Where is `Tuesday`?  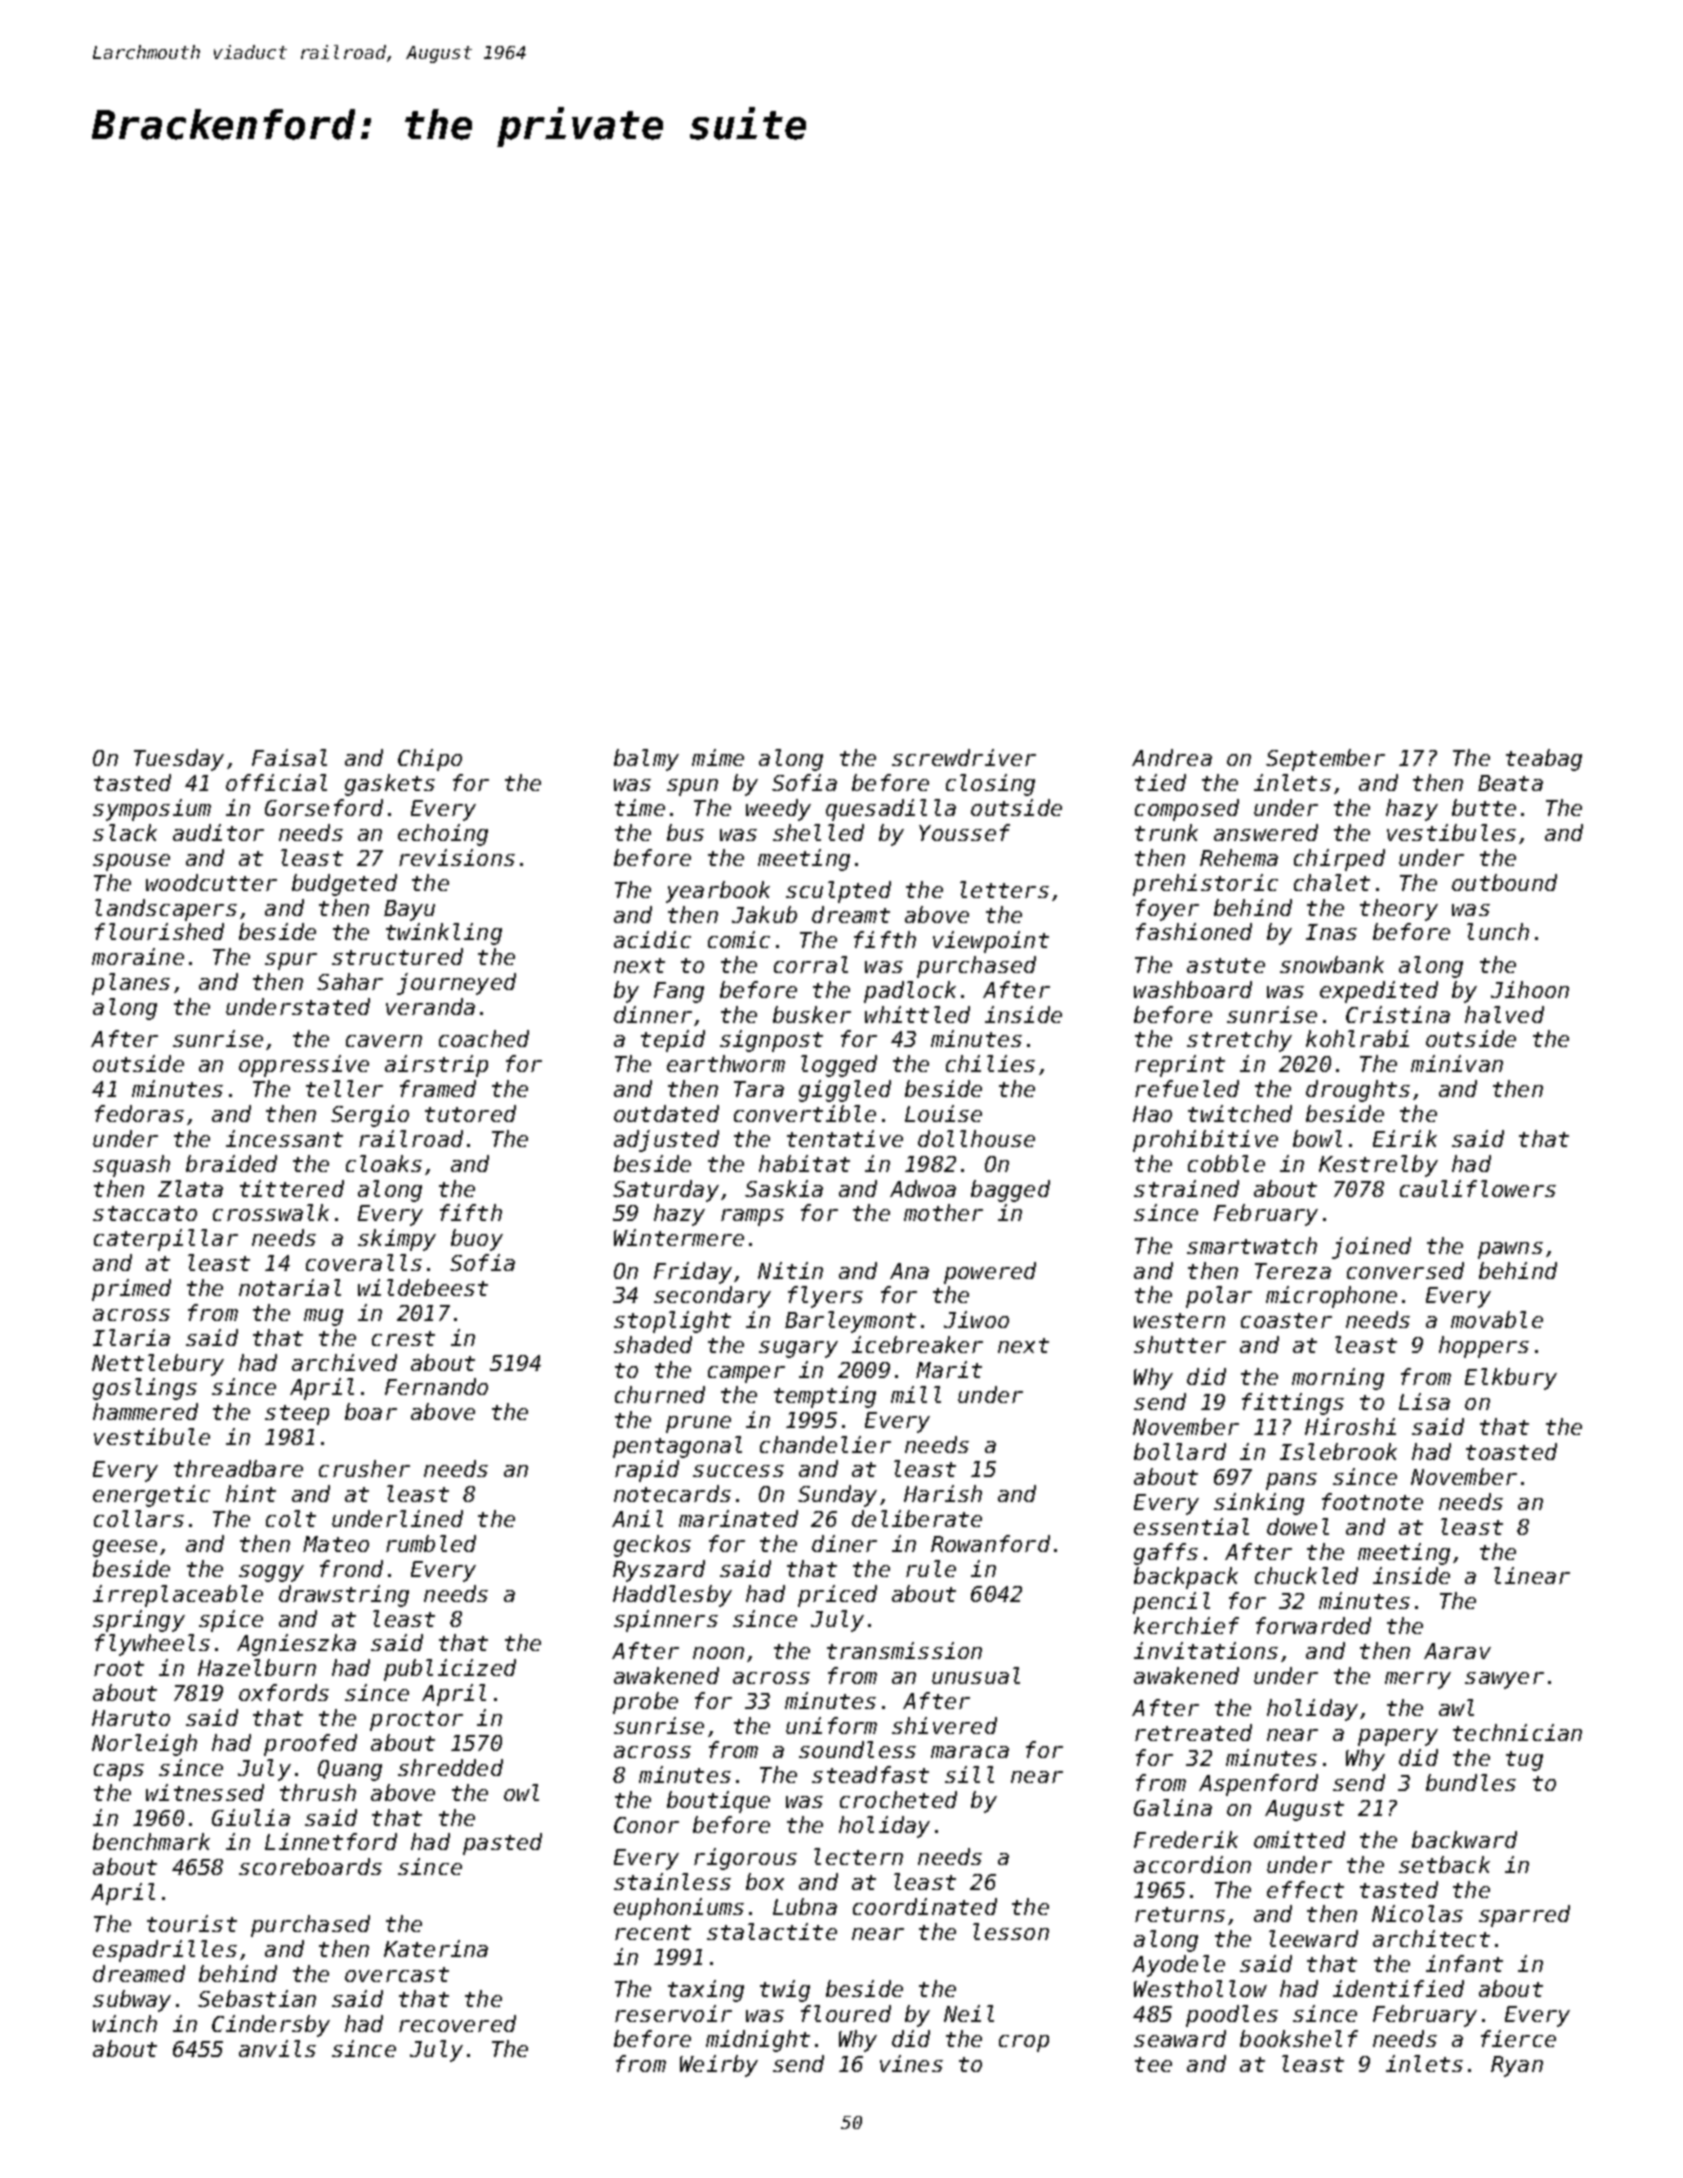
Tuesday is located at coordinates (179, 760).
